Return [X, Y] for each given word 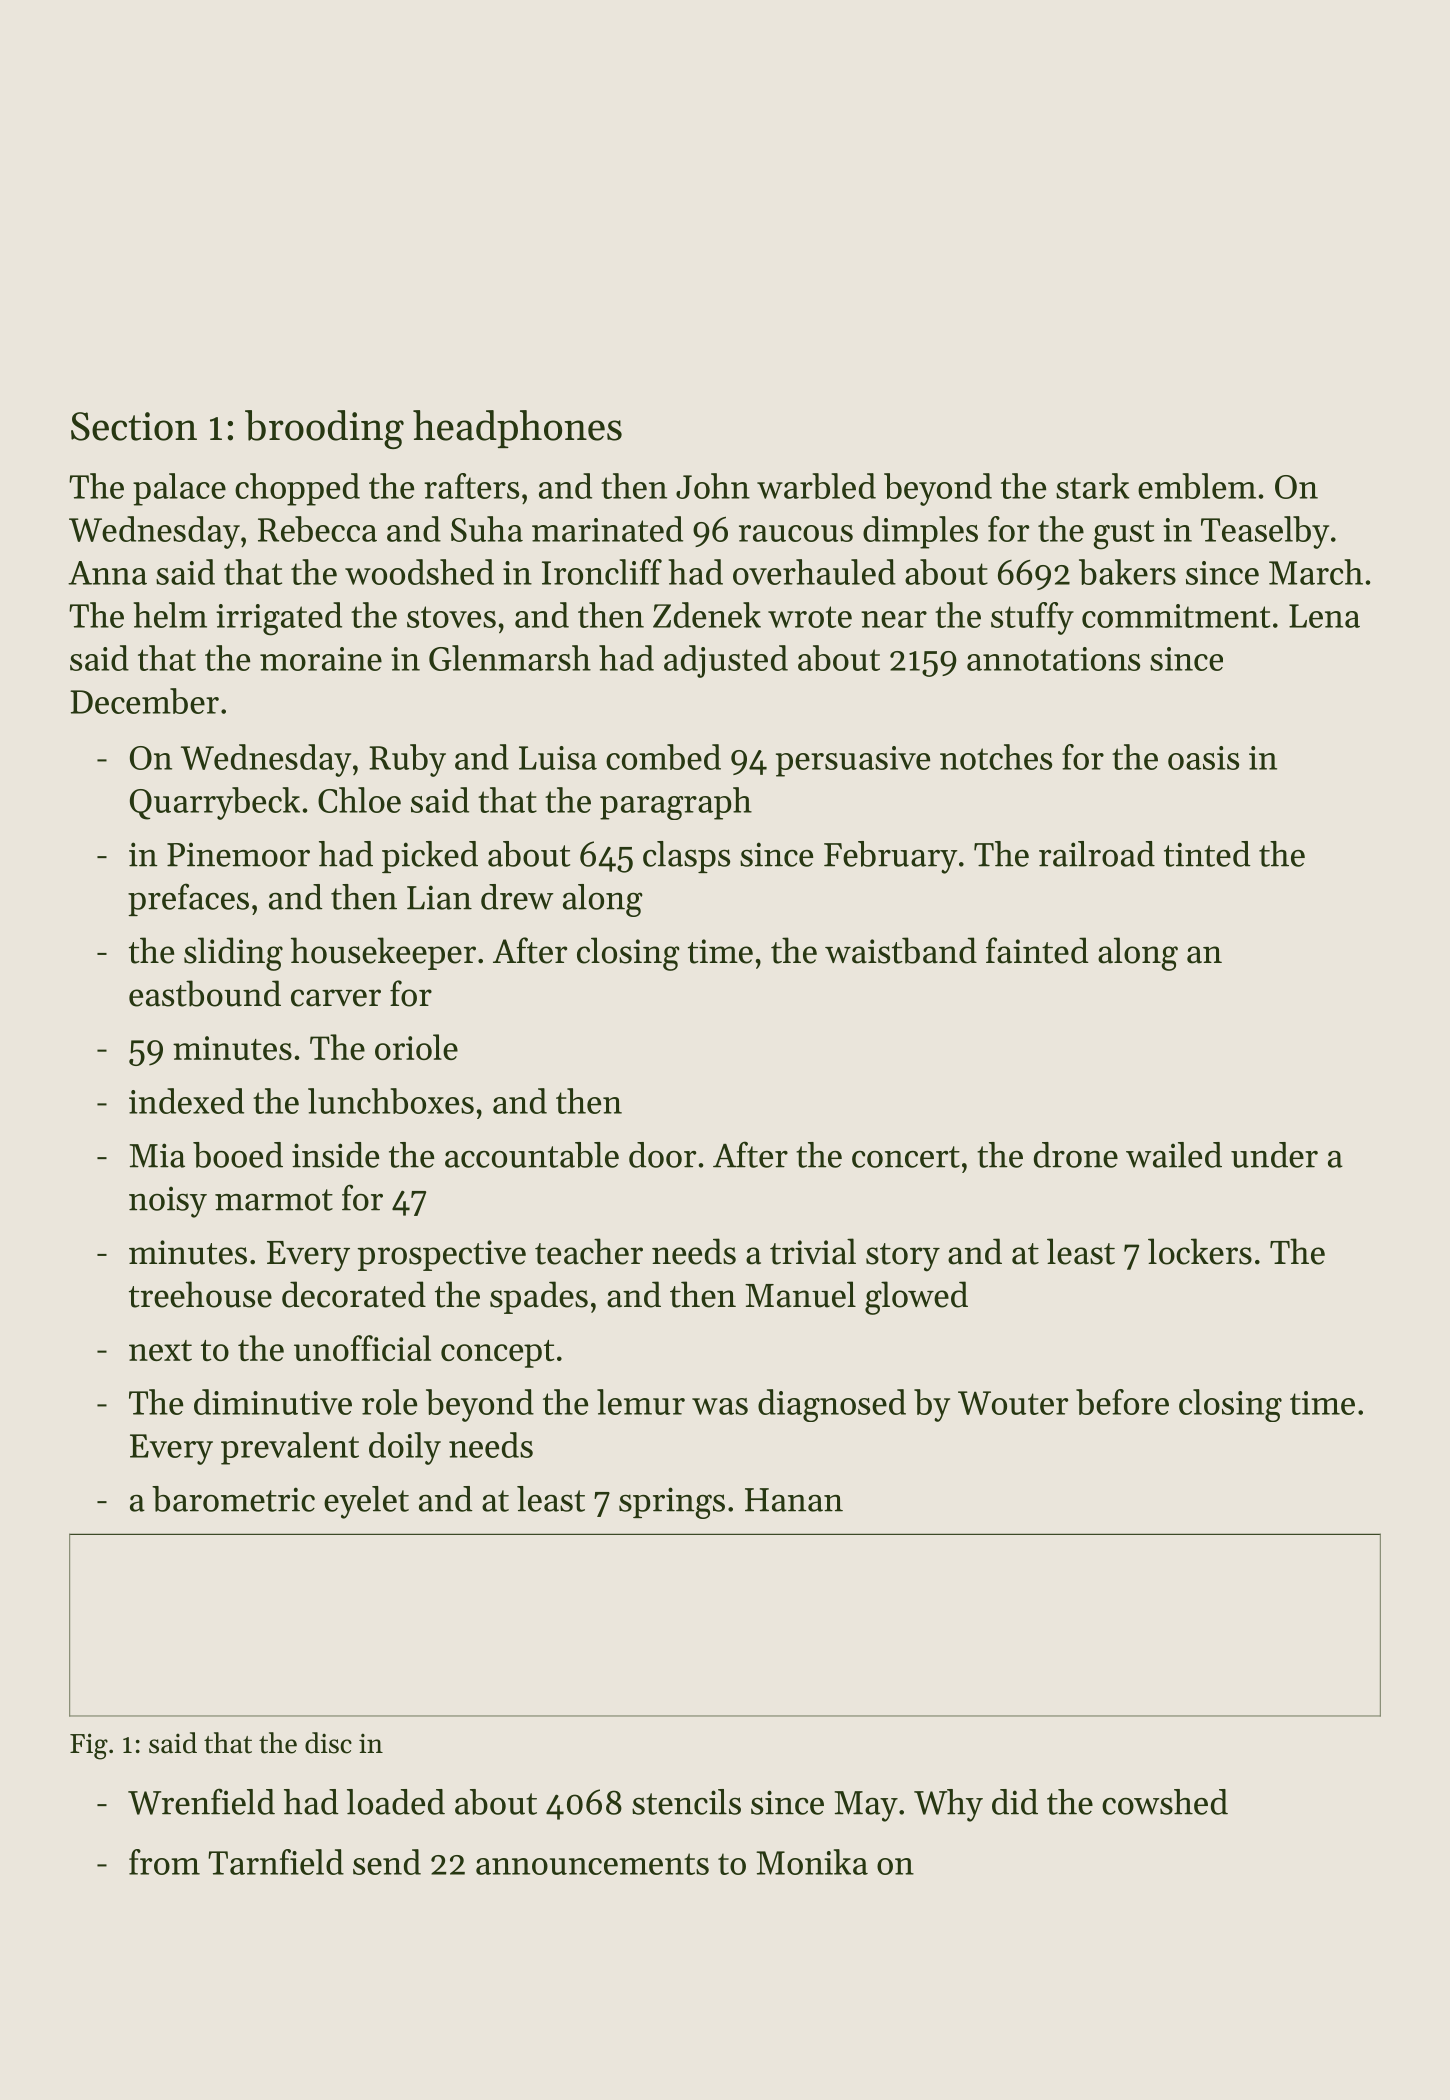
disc [328, 1743]
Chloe [359, 800]
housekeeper [383, 953]
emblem [1197, 486]
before [1122, 1402]
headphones [517, 429]
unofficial [362, 1348]
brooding [324, 429]
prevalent [290, 1448]
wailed [1174, 1155]
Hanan [794, 1500]
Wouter [1013, 1403]
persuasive [853, 761]
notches [996, 757]
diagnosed [832, 1405]
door [662, 1155]
